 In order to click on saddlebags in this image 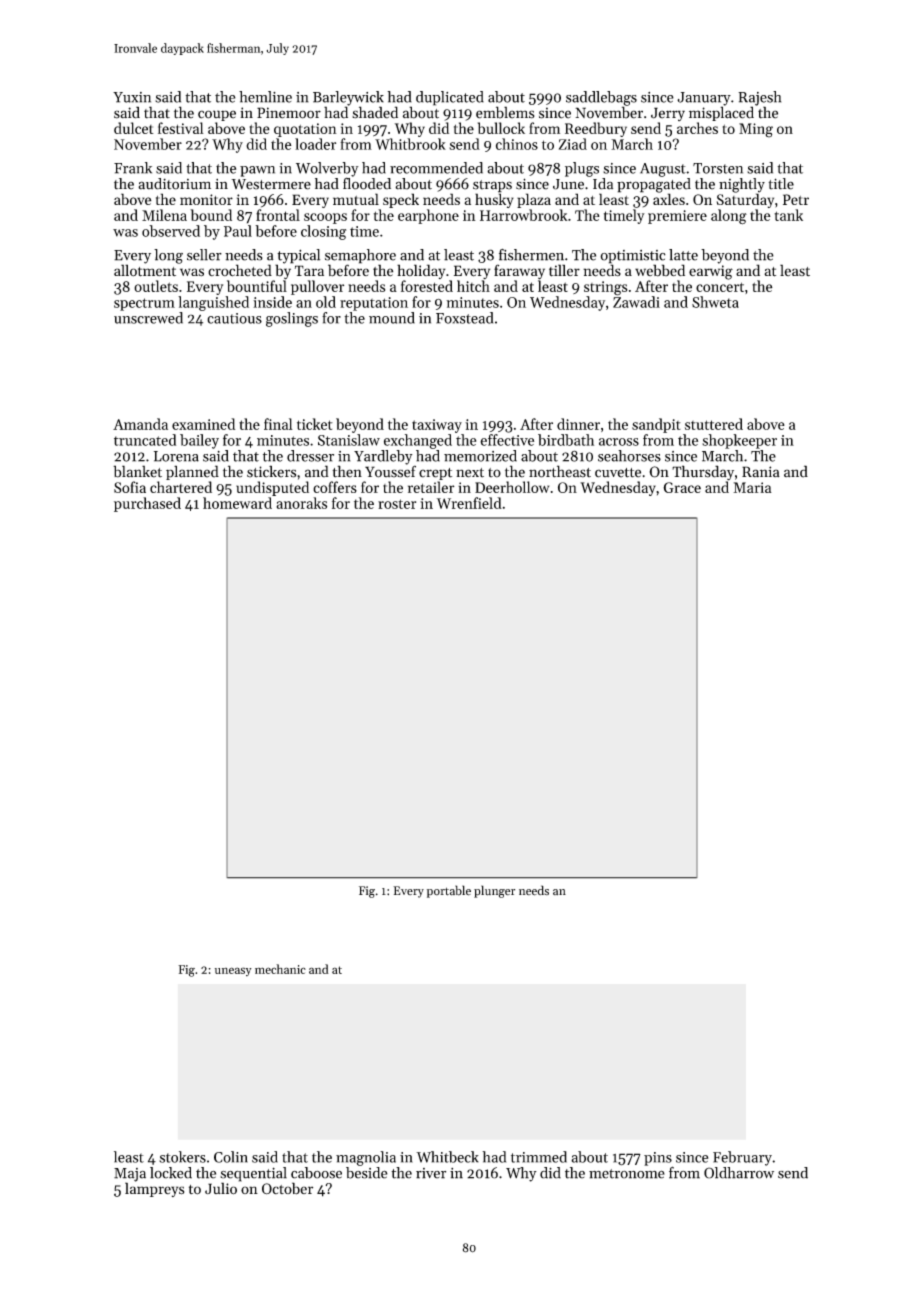, I will do `click(601, 98)`.
